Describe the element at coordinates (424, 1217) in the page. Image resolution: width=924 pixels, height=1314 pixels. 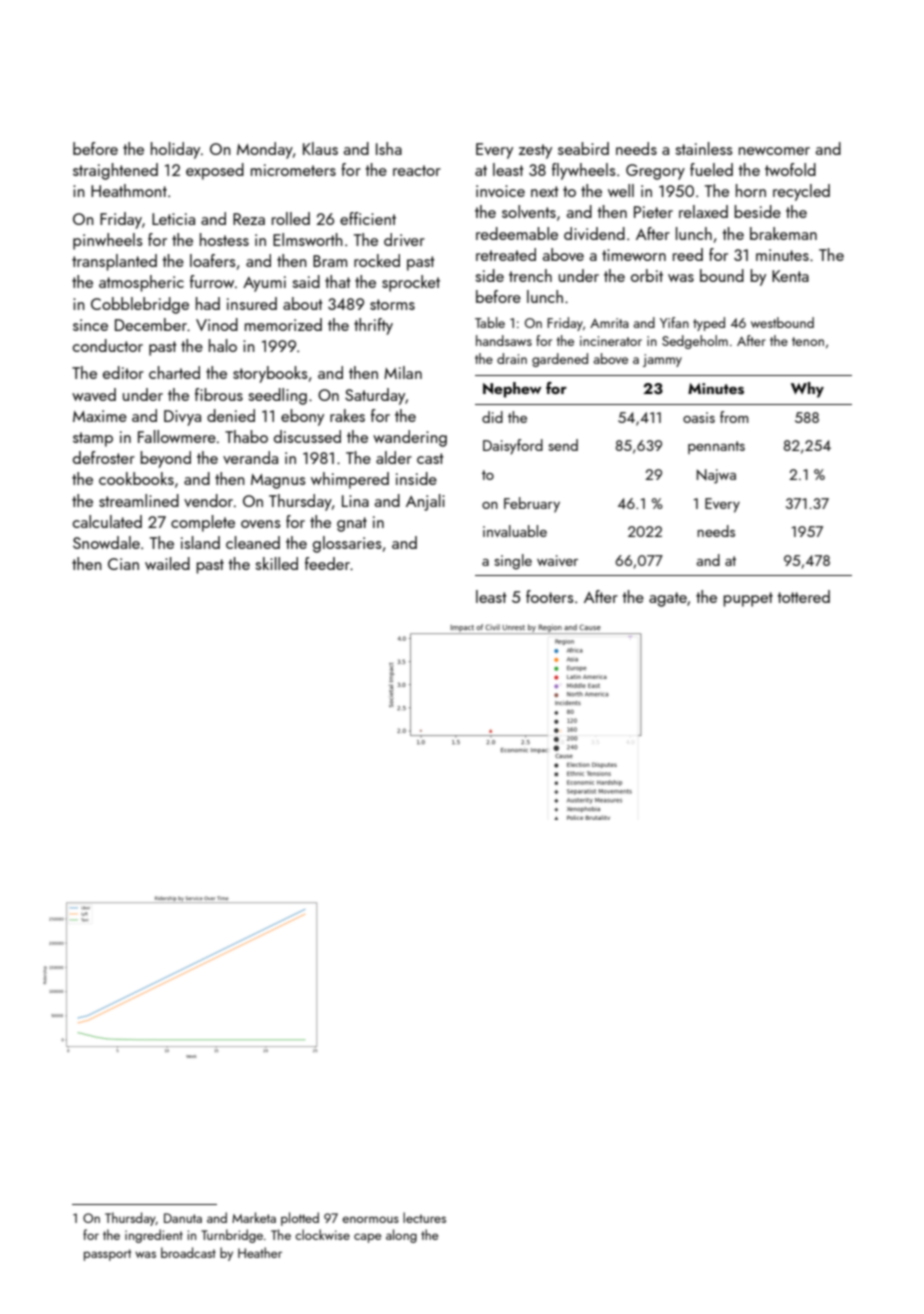
I see `lectures` at that location.
